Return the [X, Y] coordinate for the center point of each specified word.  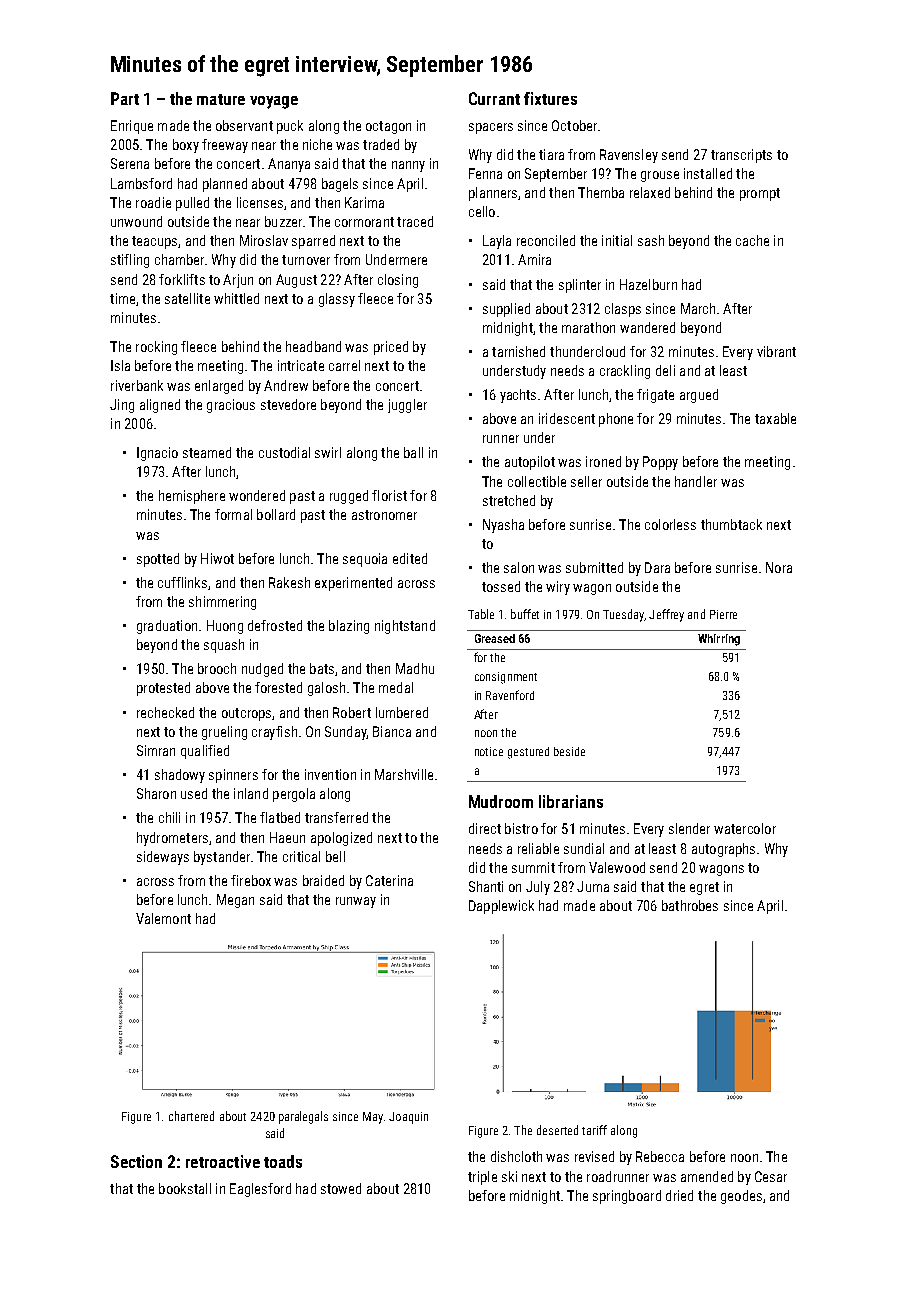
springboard [627, 1197]
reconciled [546, 240]
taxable [775, 418]
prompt [760, 194]
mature [221, 99]
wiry [558, 588]
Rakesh [289, 582]
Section [136, 1161]
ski [509, 1176]
